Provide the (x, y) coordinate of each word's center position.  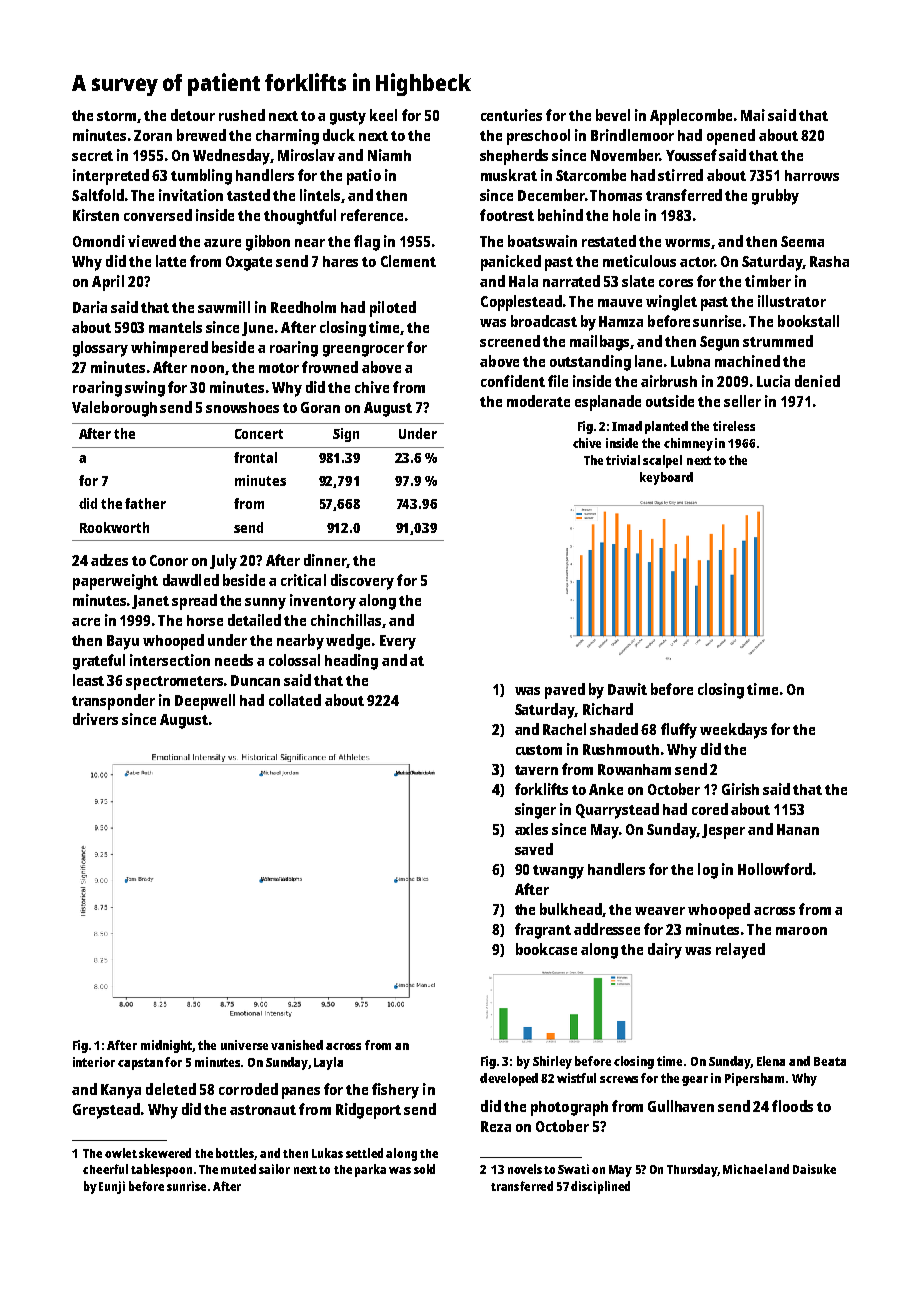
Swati (573, 1169)
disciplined (600, 1187)
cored (710, 809)
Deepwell (205, 702)
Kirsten (96, 215)
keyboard (666, 478)
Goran (320, 407)
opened (731, 137)
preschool (538, 137)
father (145, 503)
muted (238, 1169)
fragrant (543, 931)
